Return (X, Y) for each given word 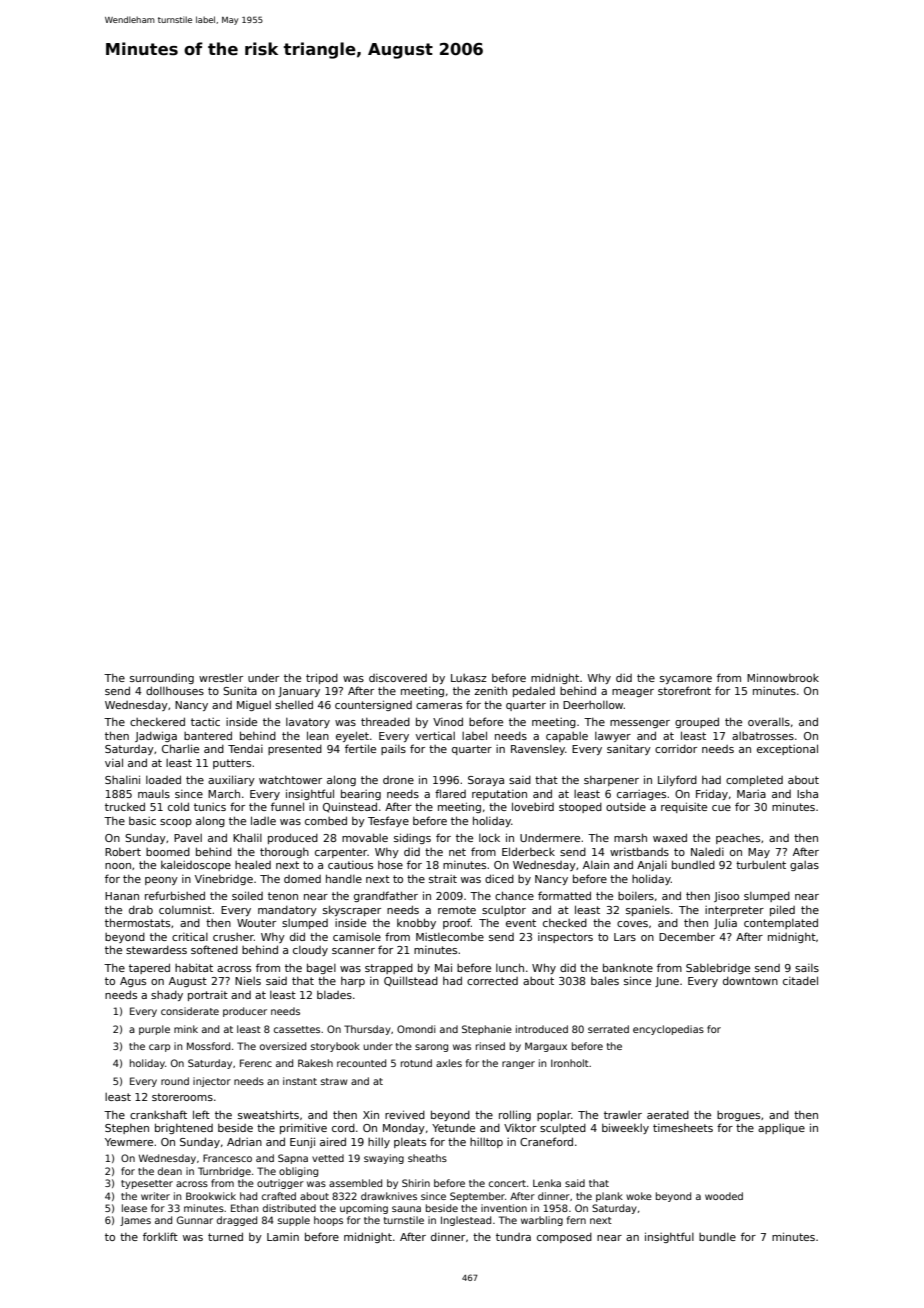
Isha (807, 794)
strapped (389, 969)
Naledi (707, 852)
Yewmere (129, 1142)
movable (365, 837)
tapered (149, 968)
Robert (123, 852)
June (667, 982)
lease (134, 1208)
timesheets (683, 1128)
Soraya (486, 781)
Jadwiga (156, 736)
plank (609, 1197)
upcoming (364, 1209)
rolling (515, 1115)
